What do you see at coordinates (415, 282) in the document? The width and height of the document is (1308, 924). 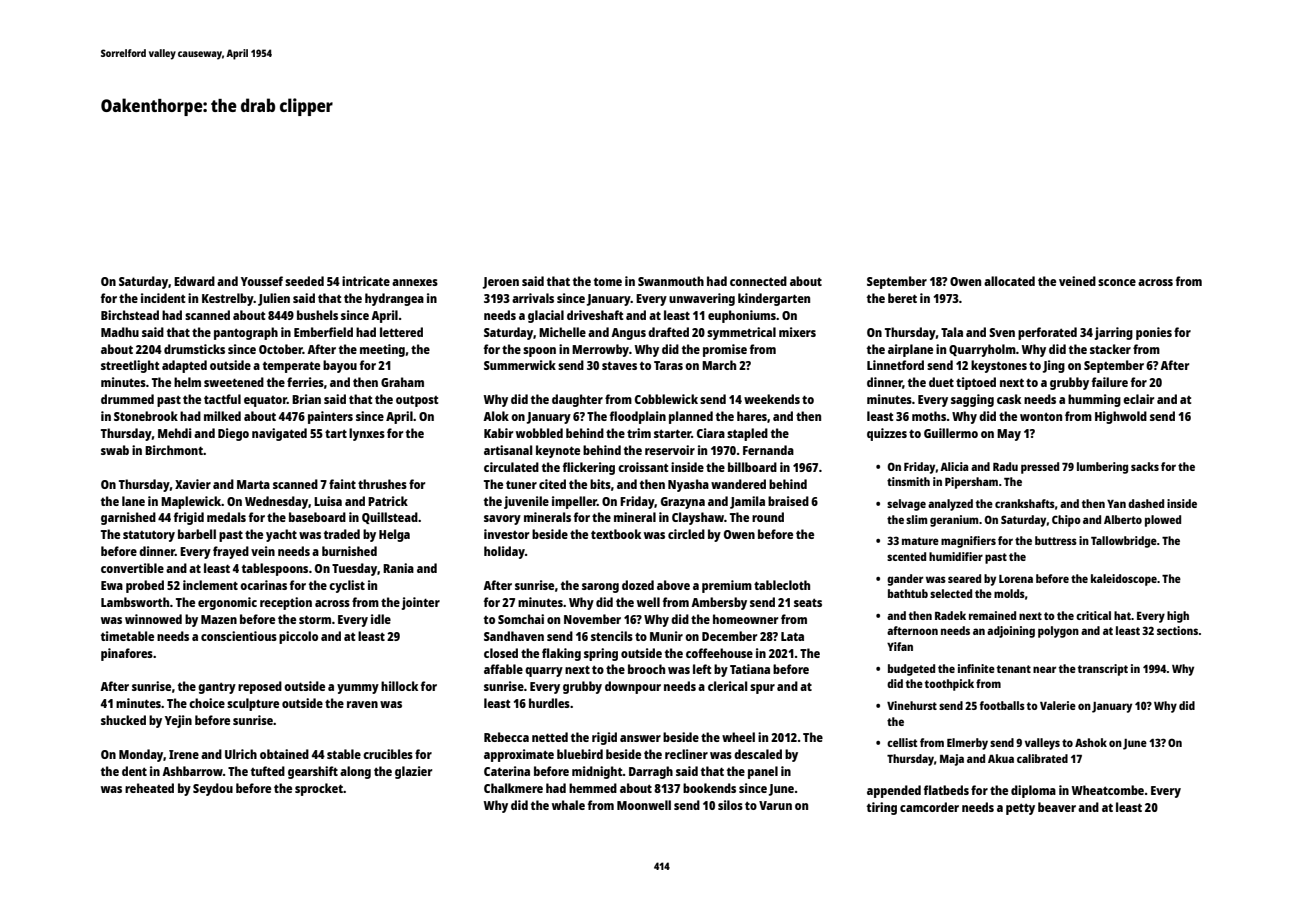 I see `annexes` at bounding box center [415, 282].
